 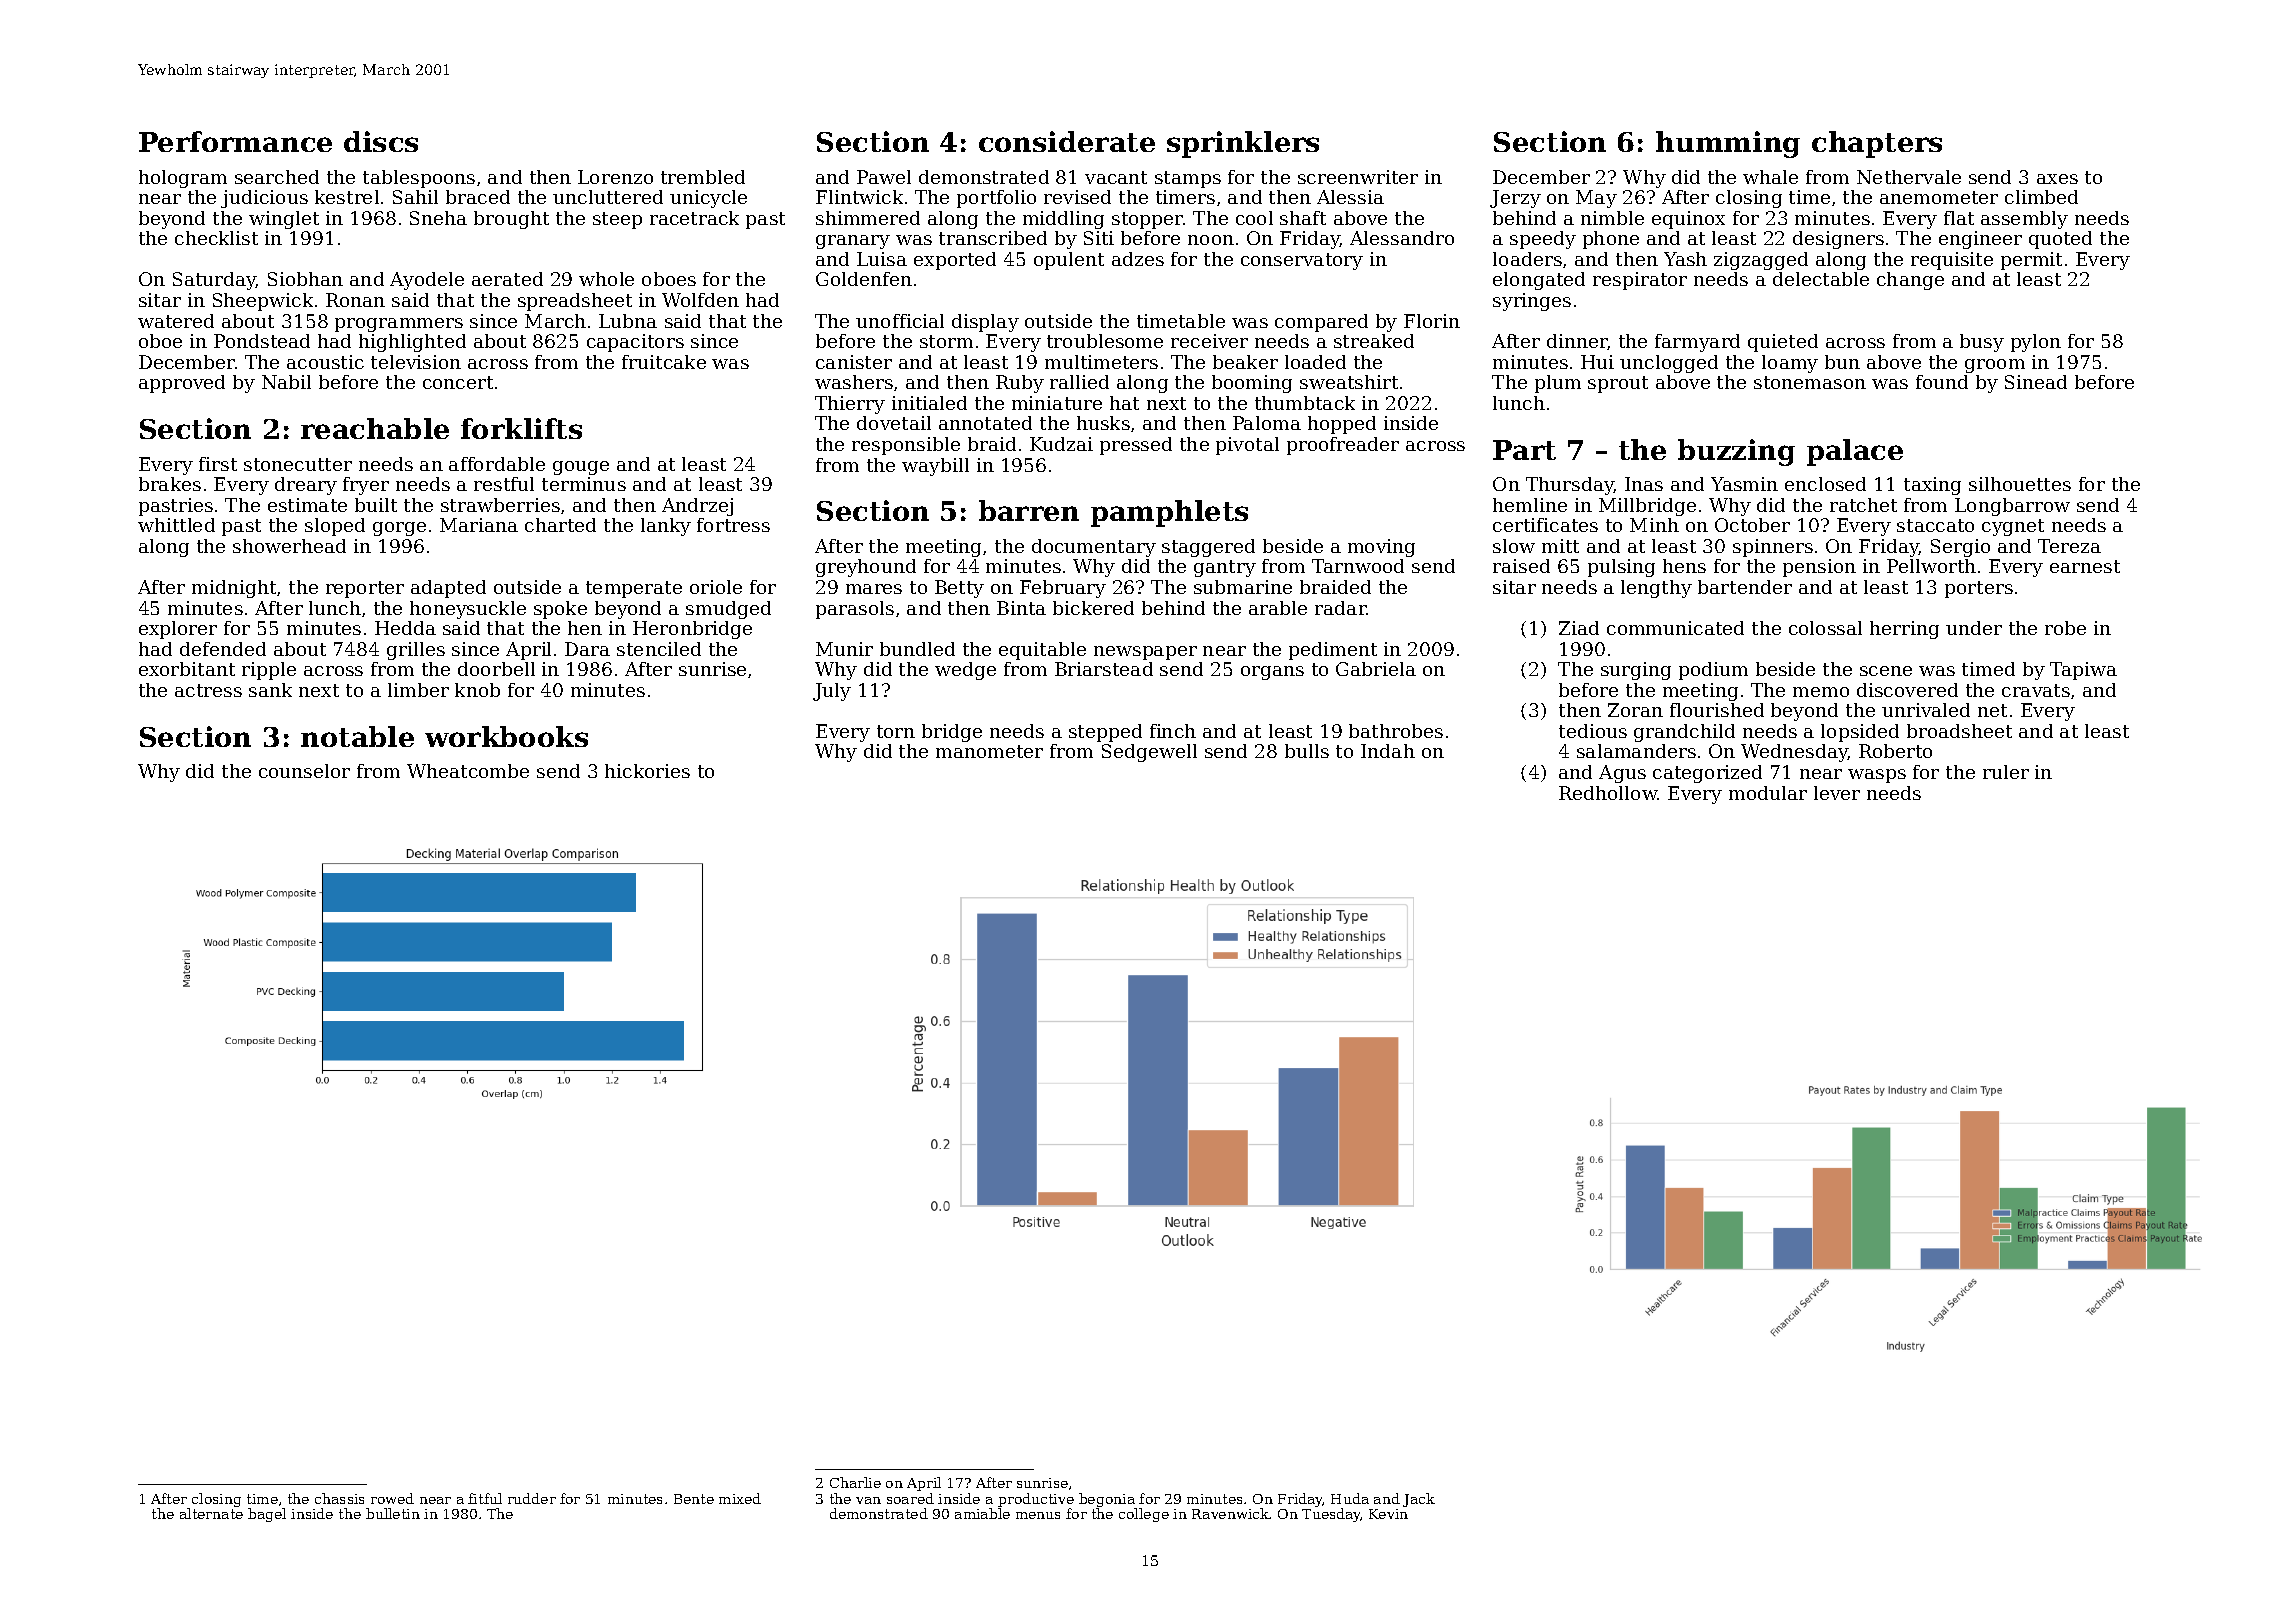 I want to click on dinner, so click(x=1577, y=342).
